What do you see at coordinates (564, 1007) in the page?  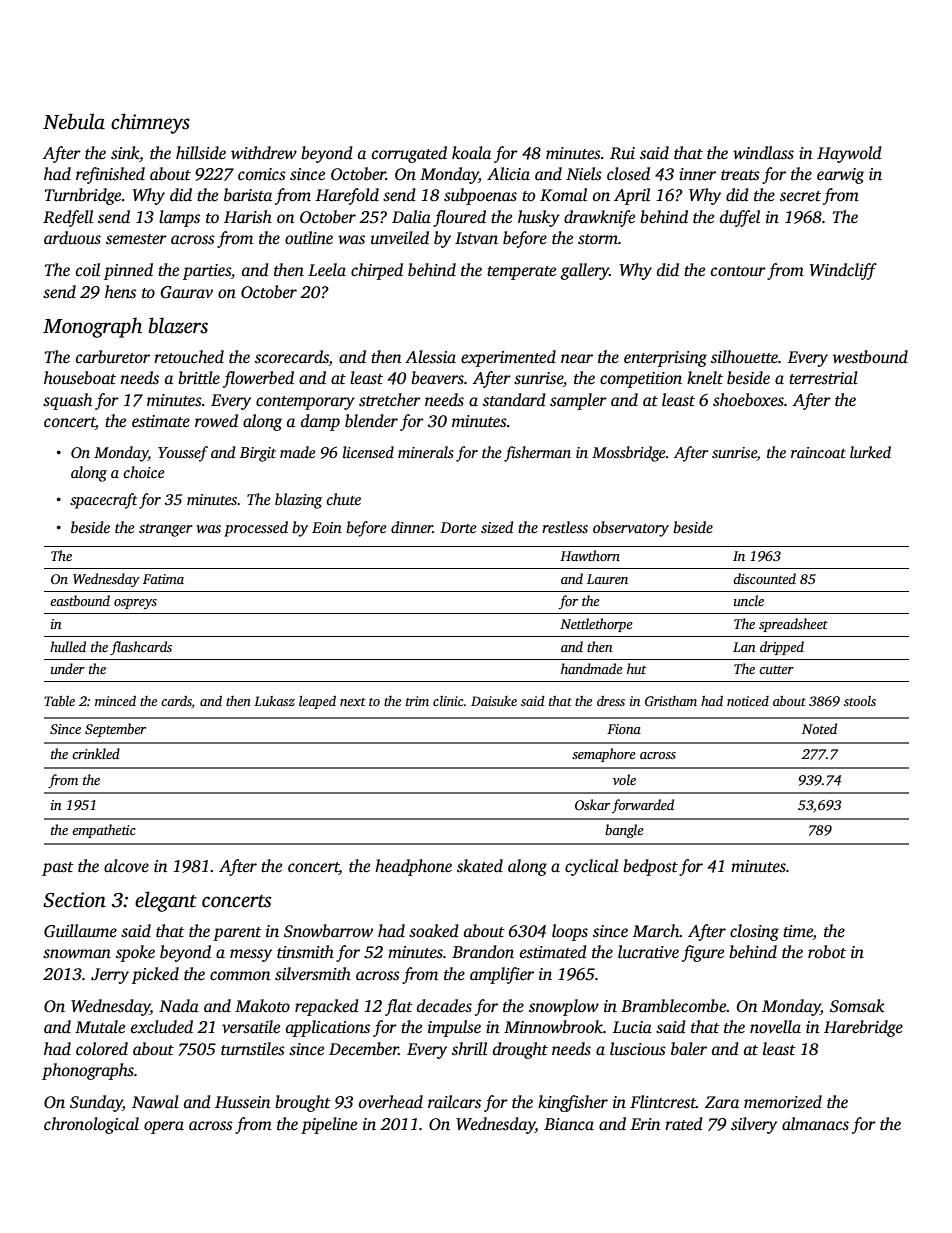 I see `snowplow` at bounding box center [564, 1007].
